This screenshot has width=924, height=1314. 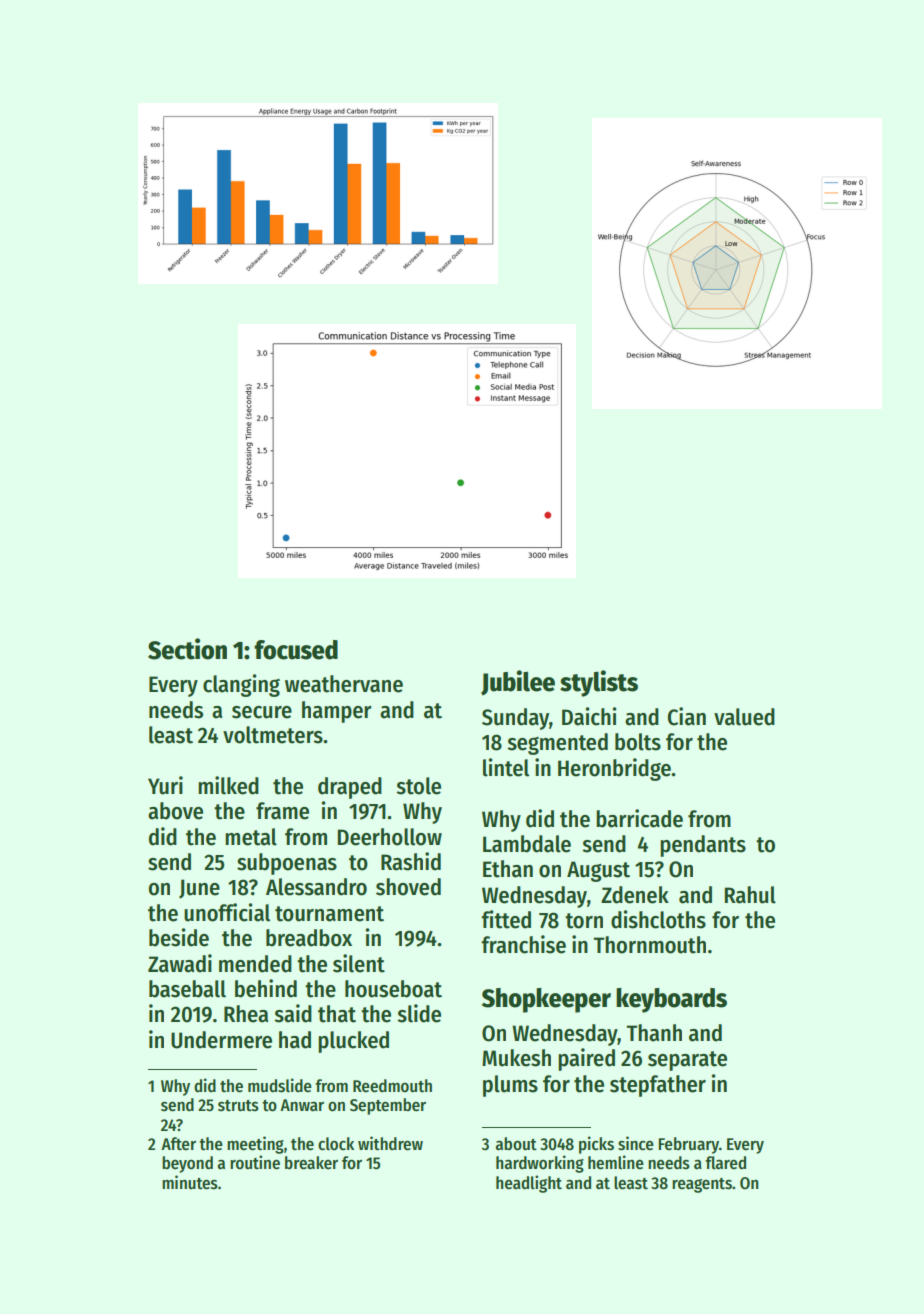 I want to click on fitted, so click(x=506, y=919).
